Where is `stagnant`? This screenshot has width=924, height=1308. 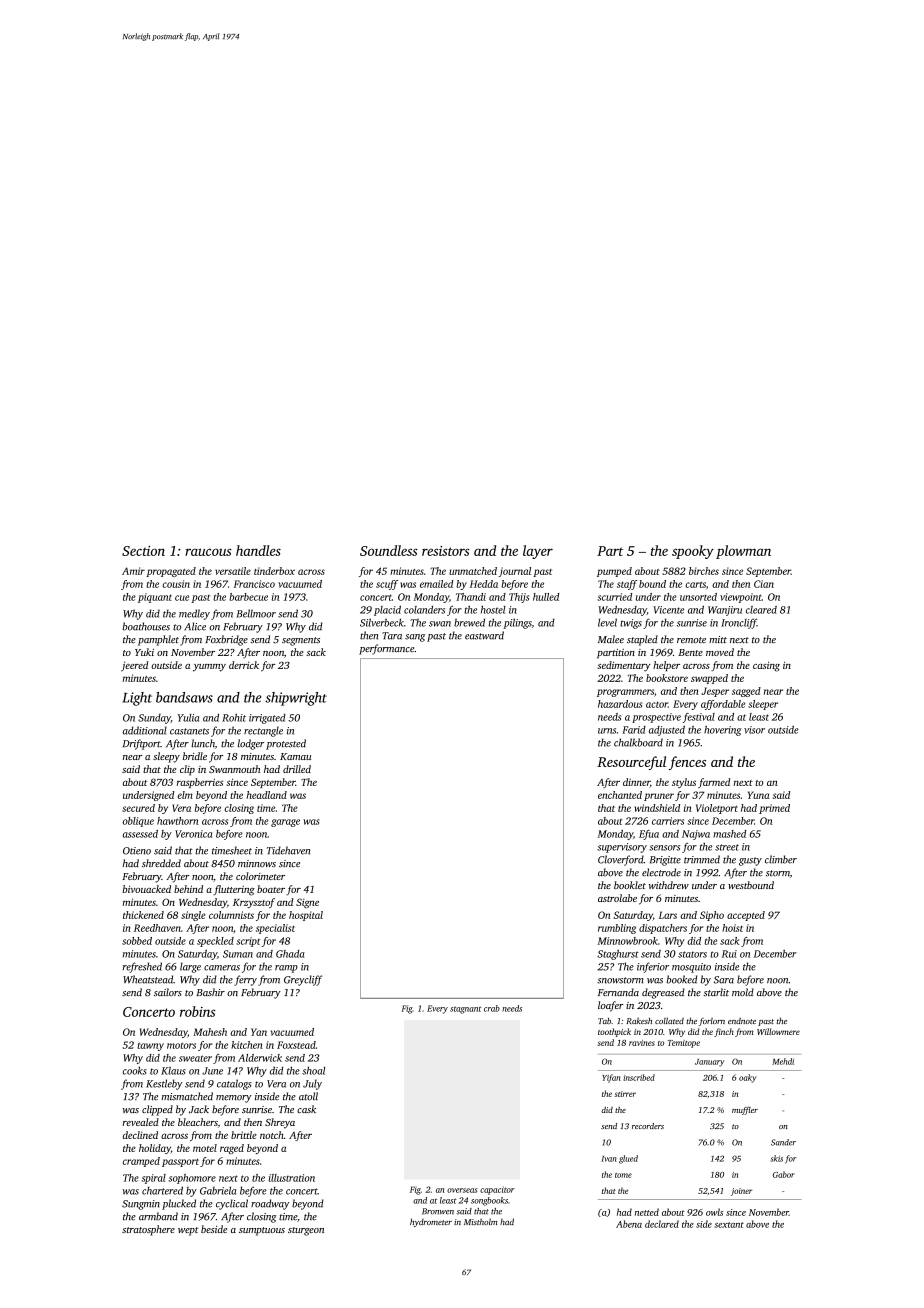 stagnant is located at coordinates (465, 1010).
